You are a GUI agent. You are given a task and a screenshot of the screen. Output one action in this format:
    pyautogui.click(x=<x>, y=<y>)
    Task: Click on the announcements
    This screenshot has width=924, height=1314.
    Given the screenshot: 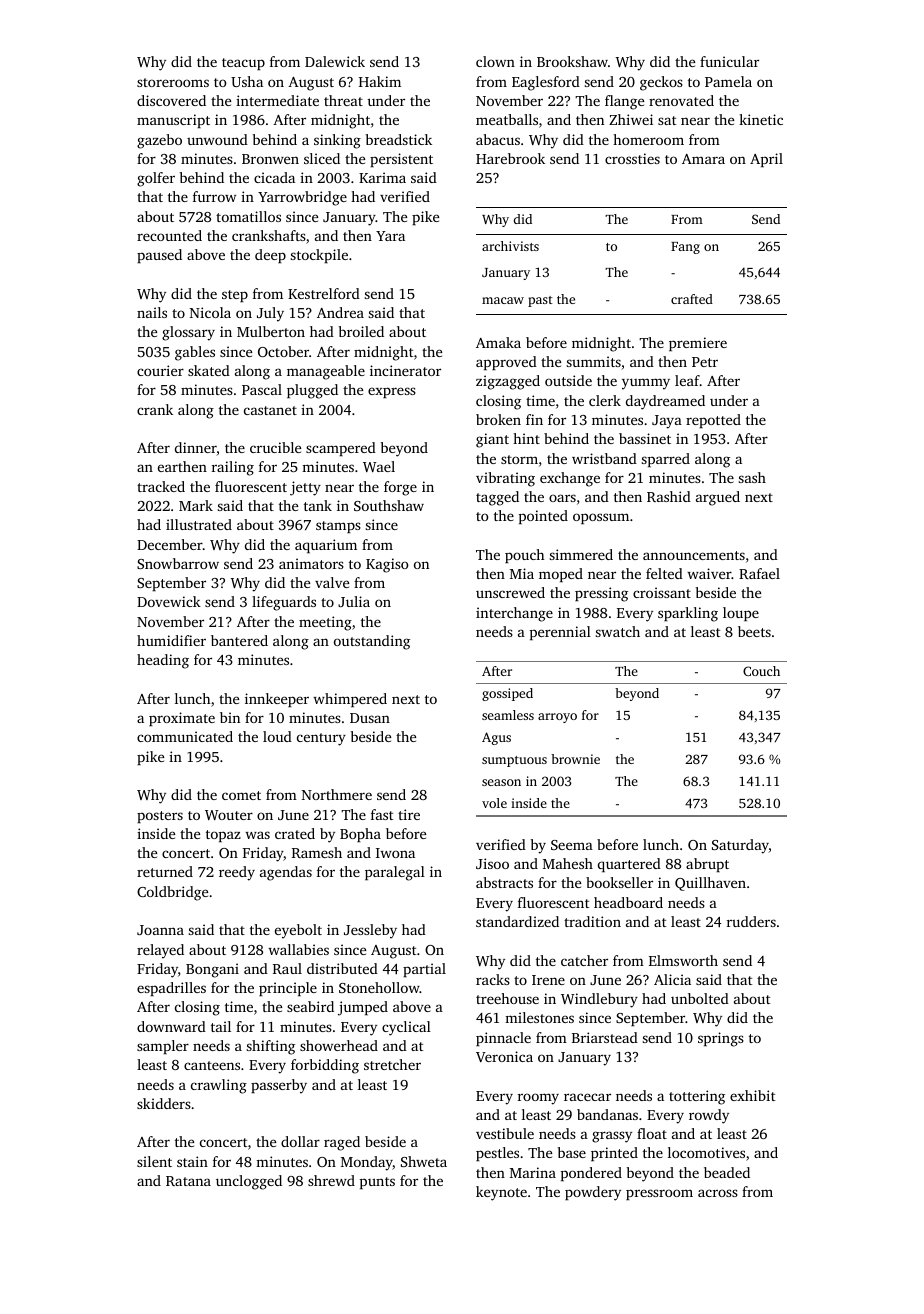 What is the action you would take?
    pyautogui.click(x=694, y=555)
